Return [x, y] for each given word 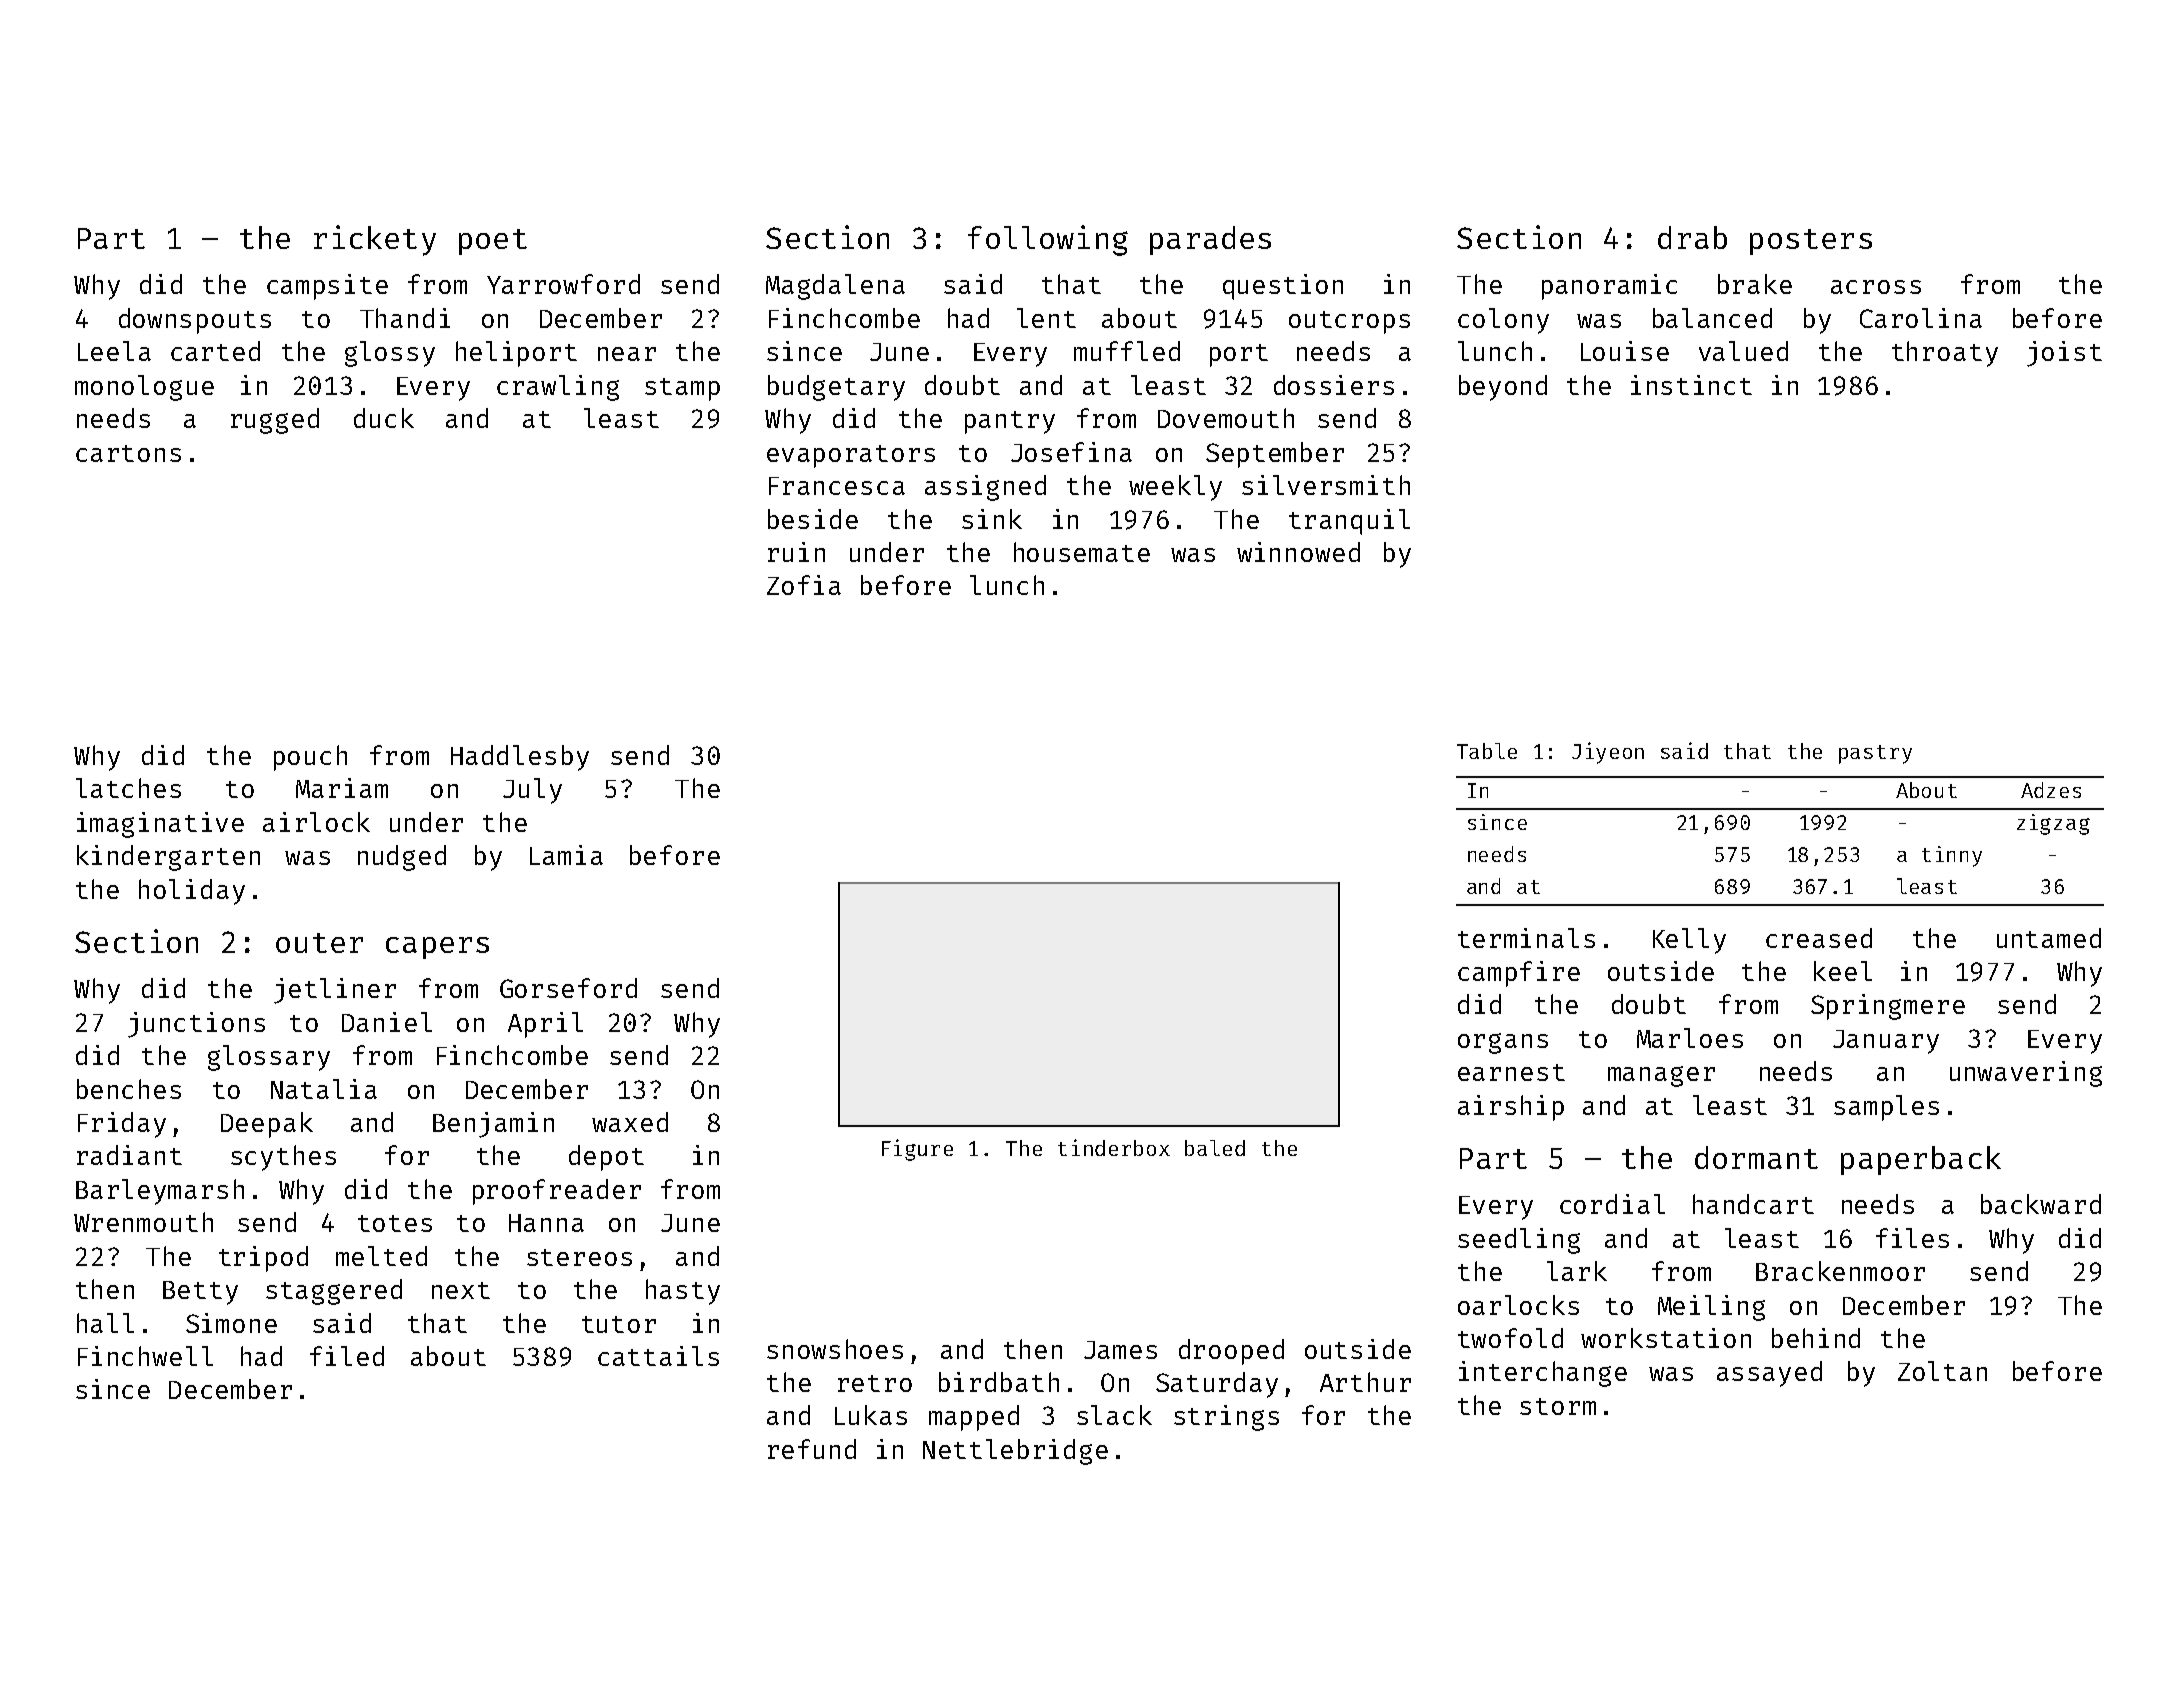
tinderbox [1114, 1147]
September [1275, 455]
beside [813, 519]
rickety [375, 240]
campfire [1519, 974]
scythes [283, 1158]
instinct [1691, 385]
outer [319, 943]
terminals [1526, 938]
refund [812, 1449]
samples [1886, 1108]
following [1048, 240]
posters [1811, 242]
